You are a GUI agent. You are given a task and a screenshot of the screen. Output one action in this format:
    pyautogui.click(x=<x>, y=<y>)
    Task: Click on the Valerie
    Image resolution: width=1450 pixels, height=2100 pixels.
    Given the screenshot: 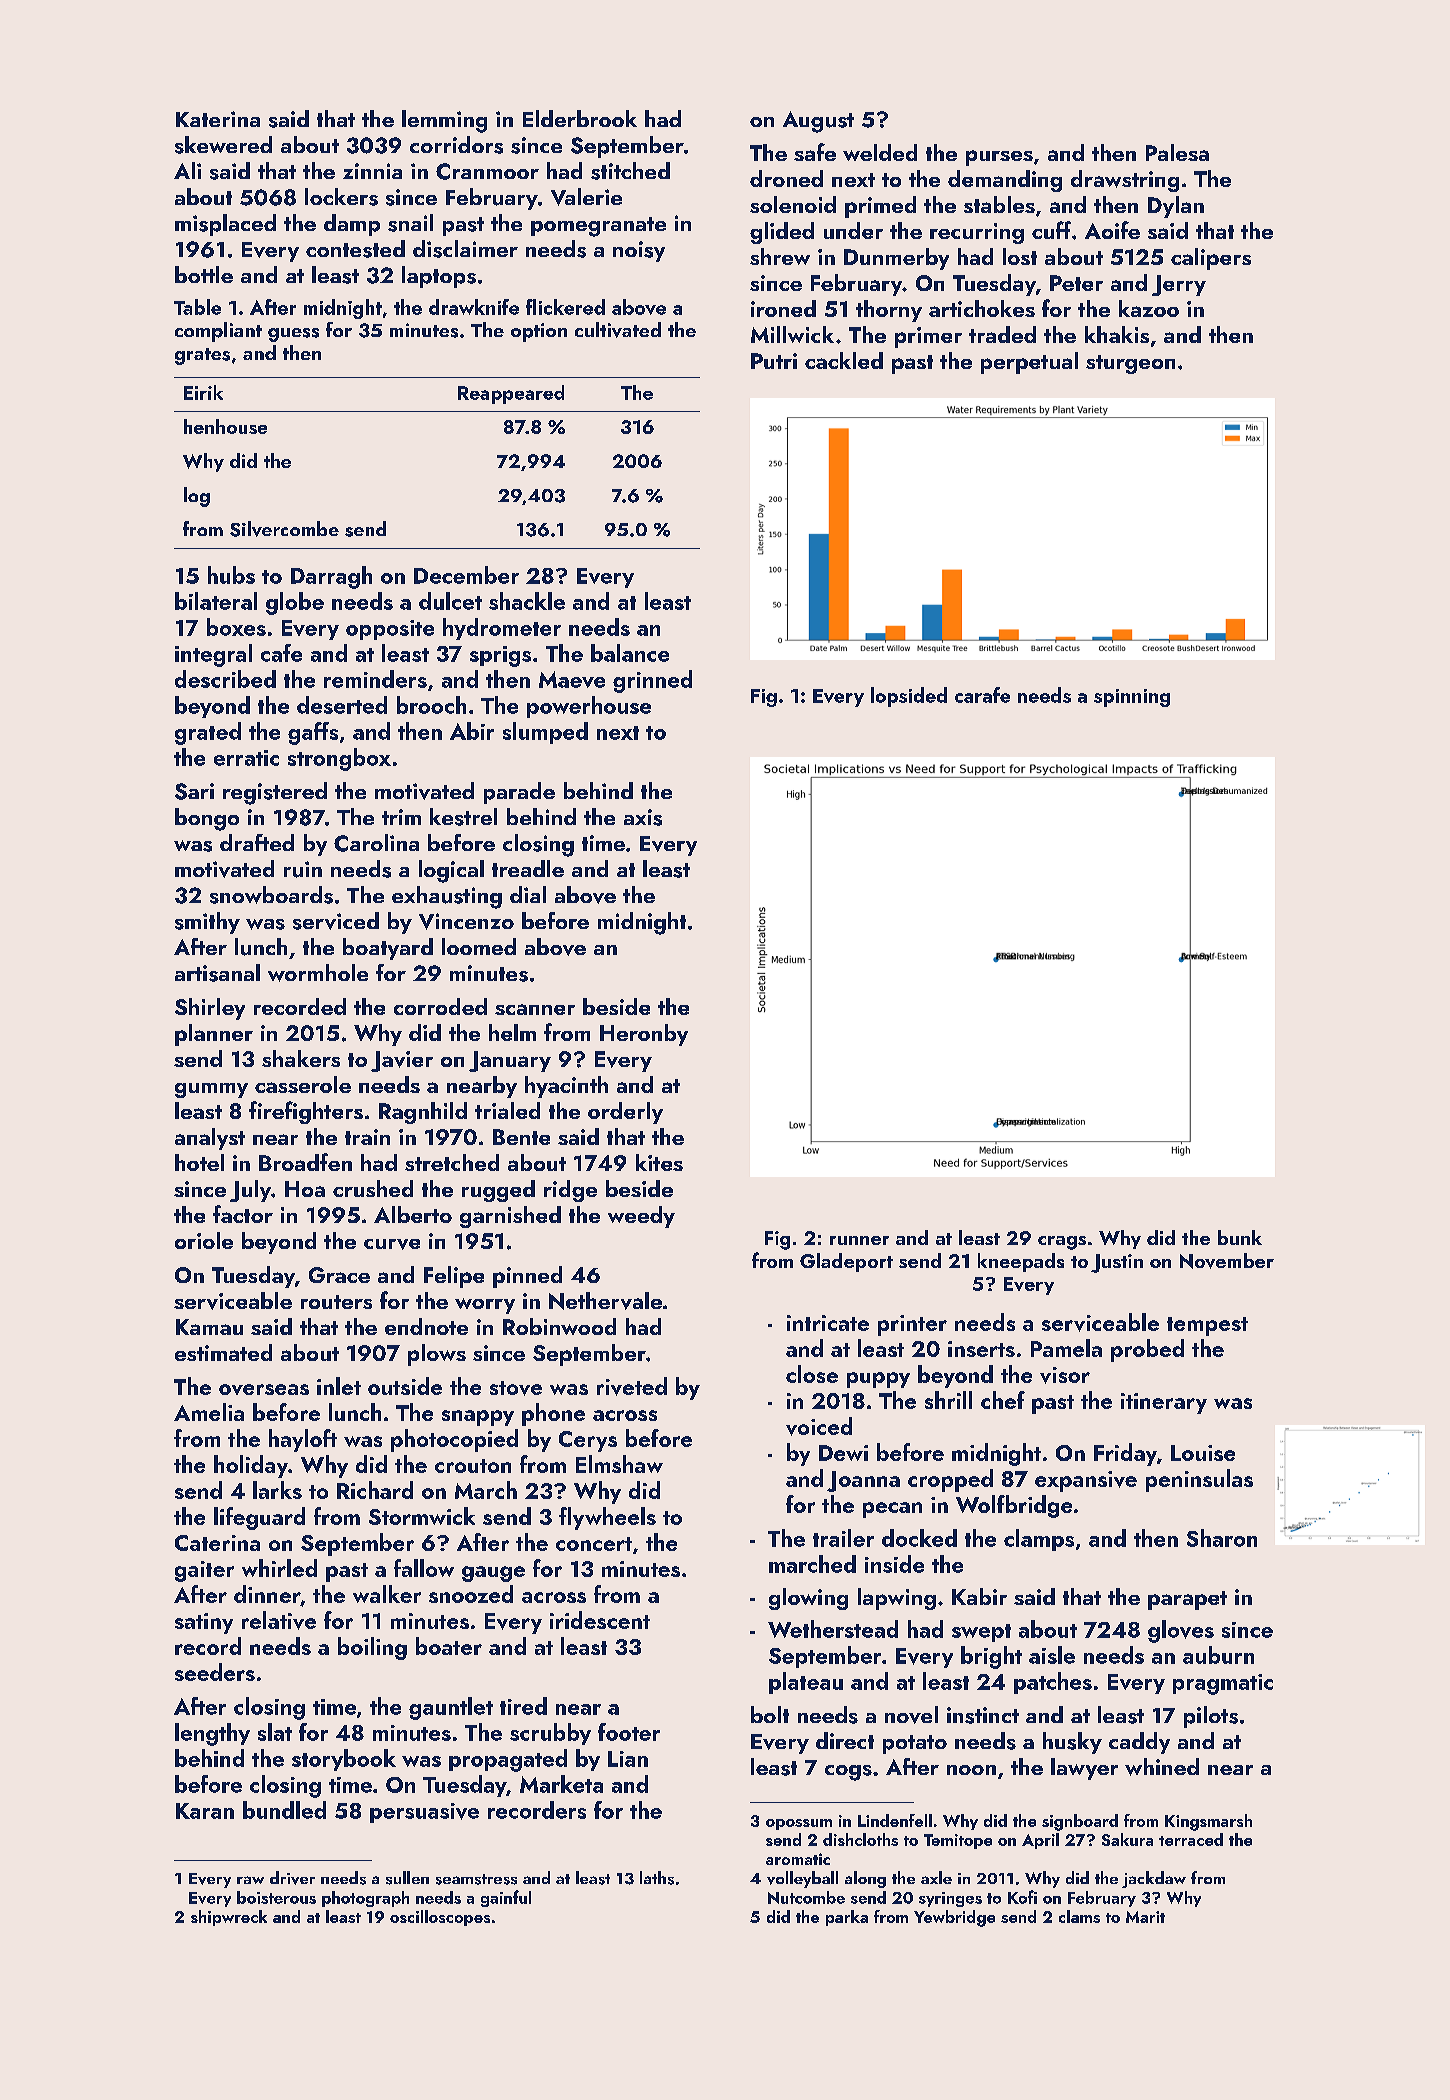 What is the action you would take?
    pyautogui.click(x=586, y=197)
